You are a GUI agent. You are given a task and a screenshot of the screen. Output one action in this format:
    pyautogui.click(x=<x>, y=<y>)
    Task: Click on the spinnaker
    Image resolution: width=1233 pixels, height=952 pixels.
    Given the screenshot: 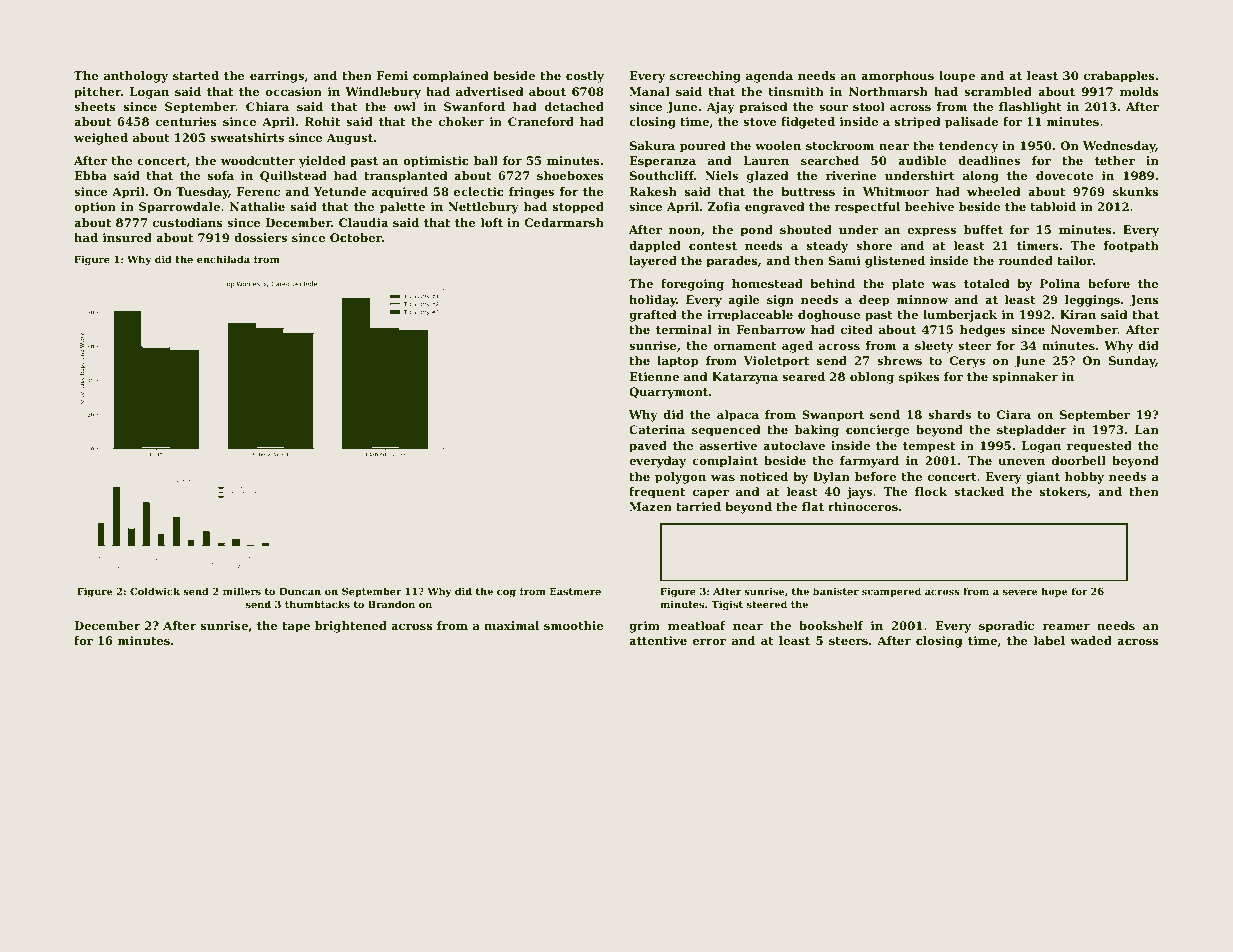 What is the action you would take?
    pyautogui.click(x=1025, y=378)
